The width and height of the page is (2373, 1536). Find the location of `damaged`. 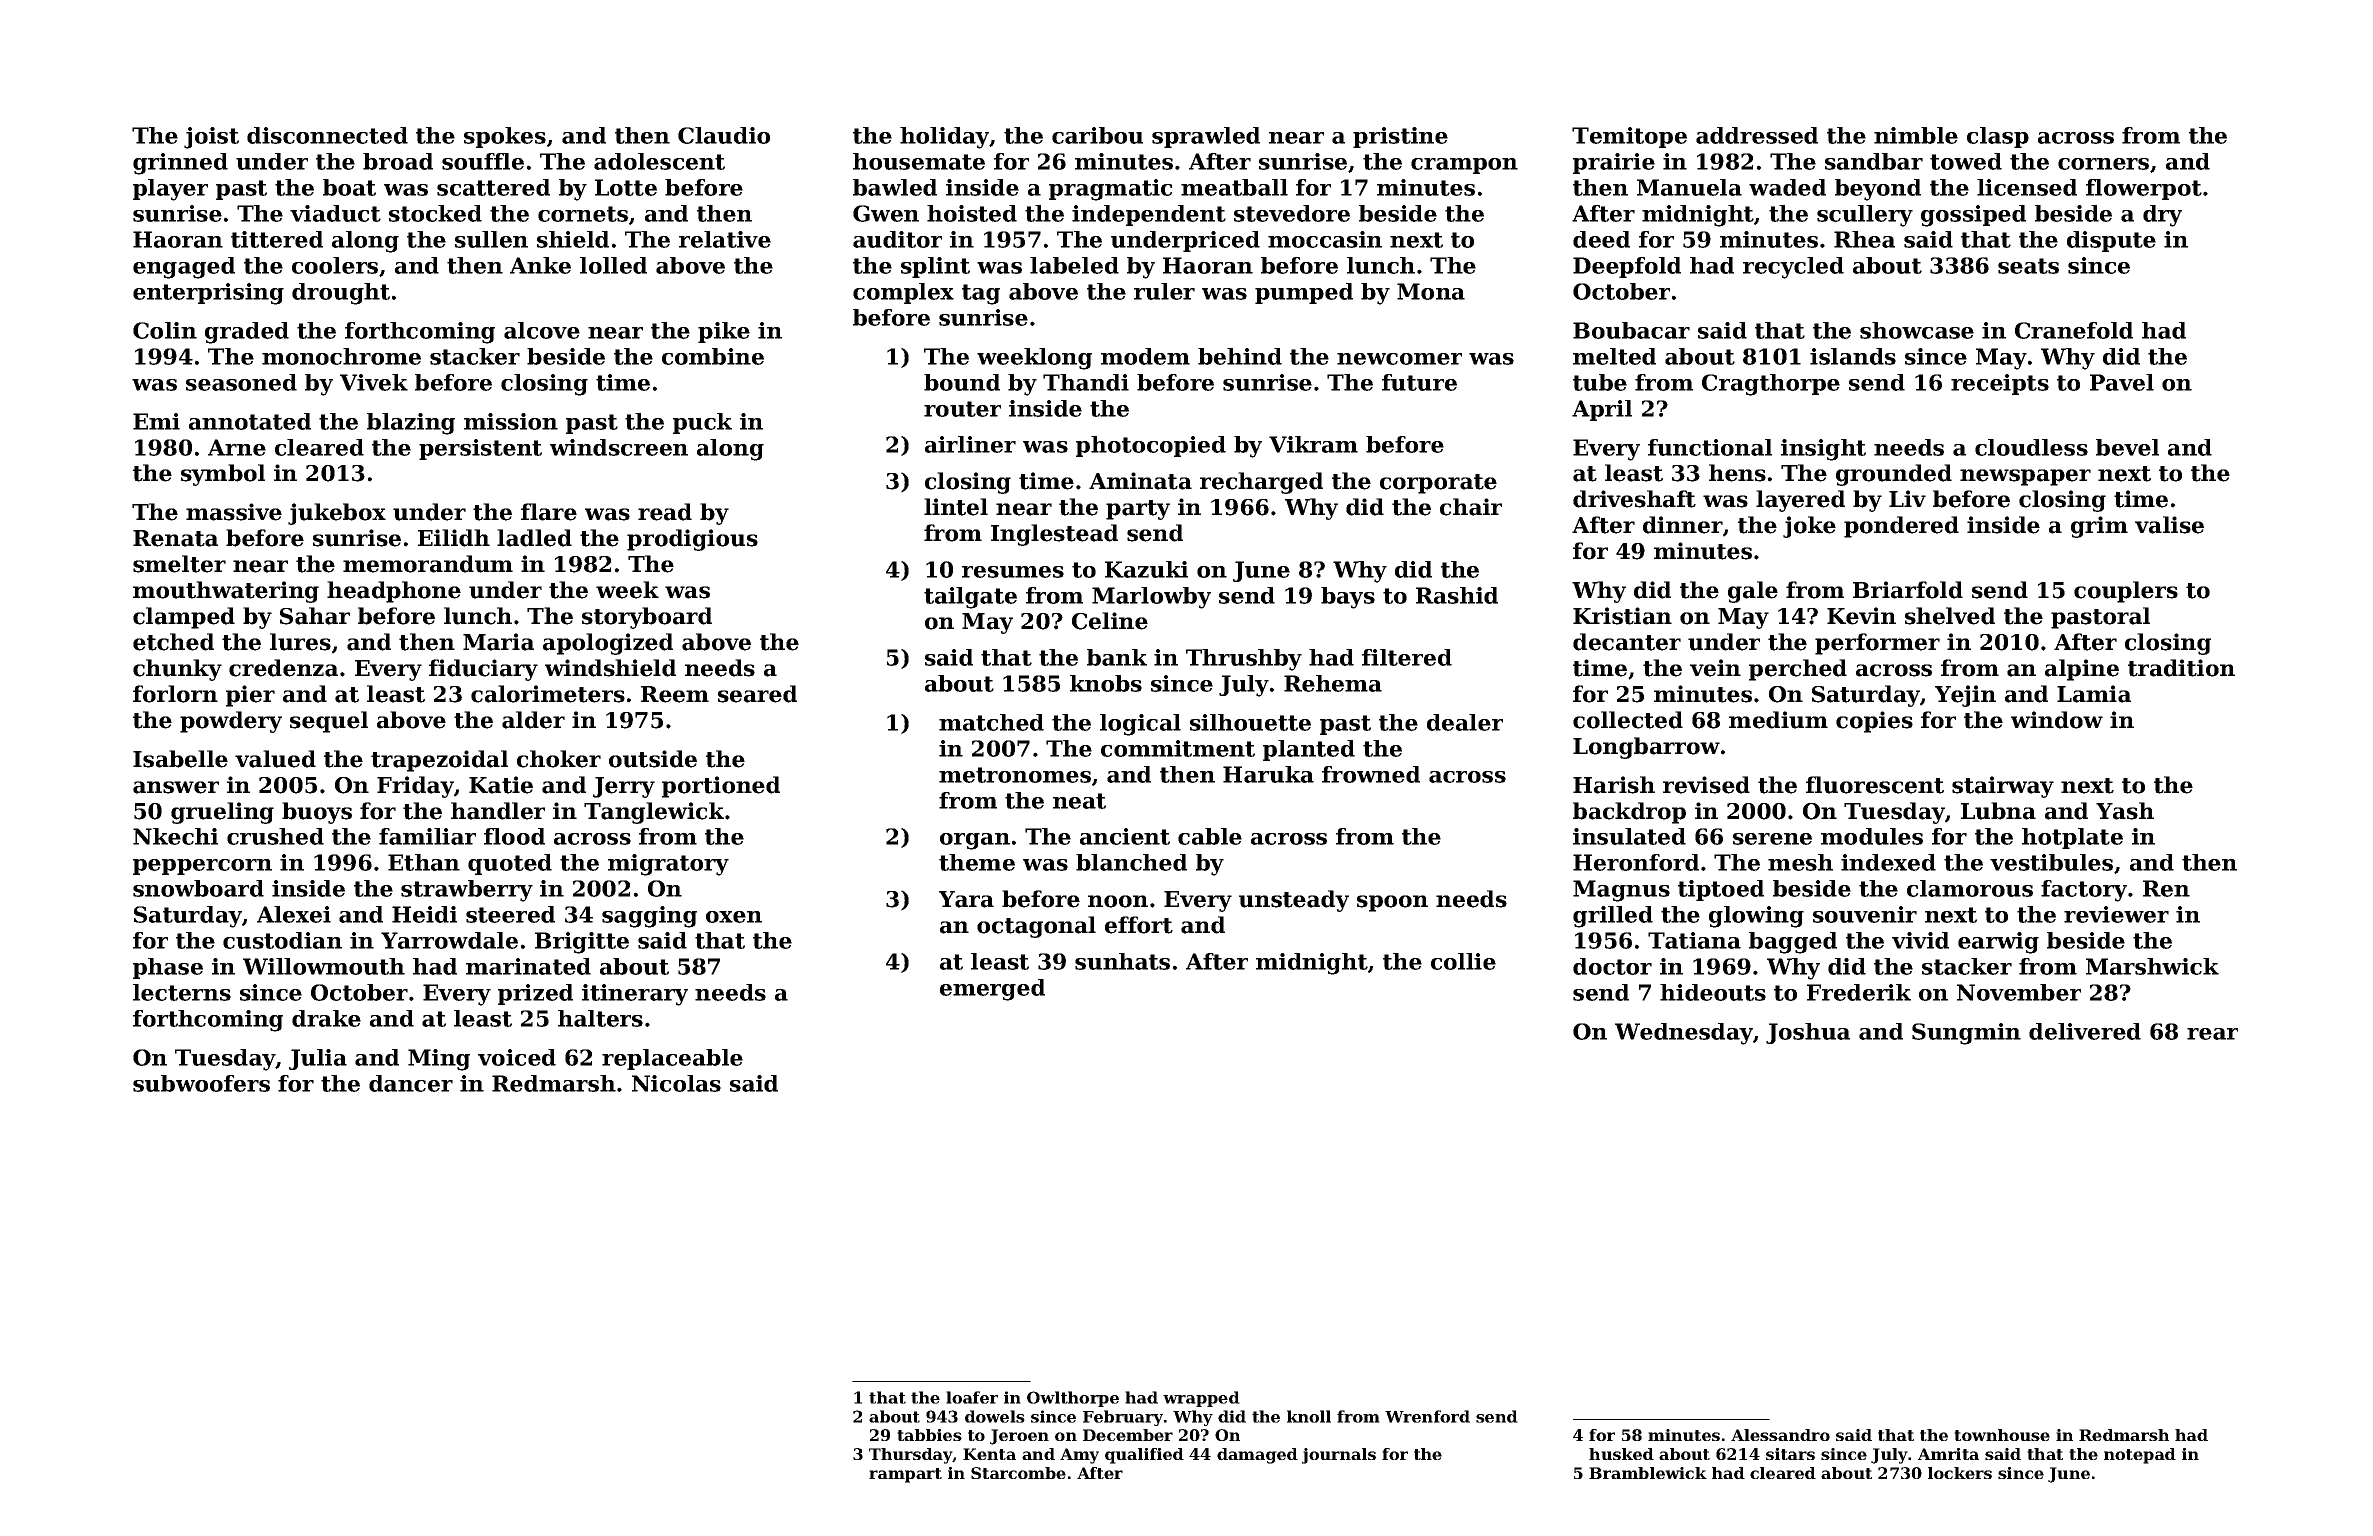

damaged is located at coordinates (1257, 1456).
